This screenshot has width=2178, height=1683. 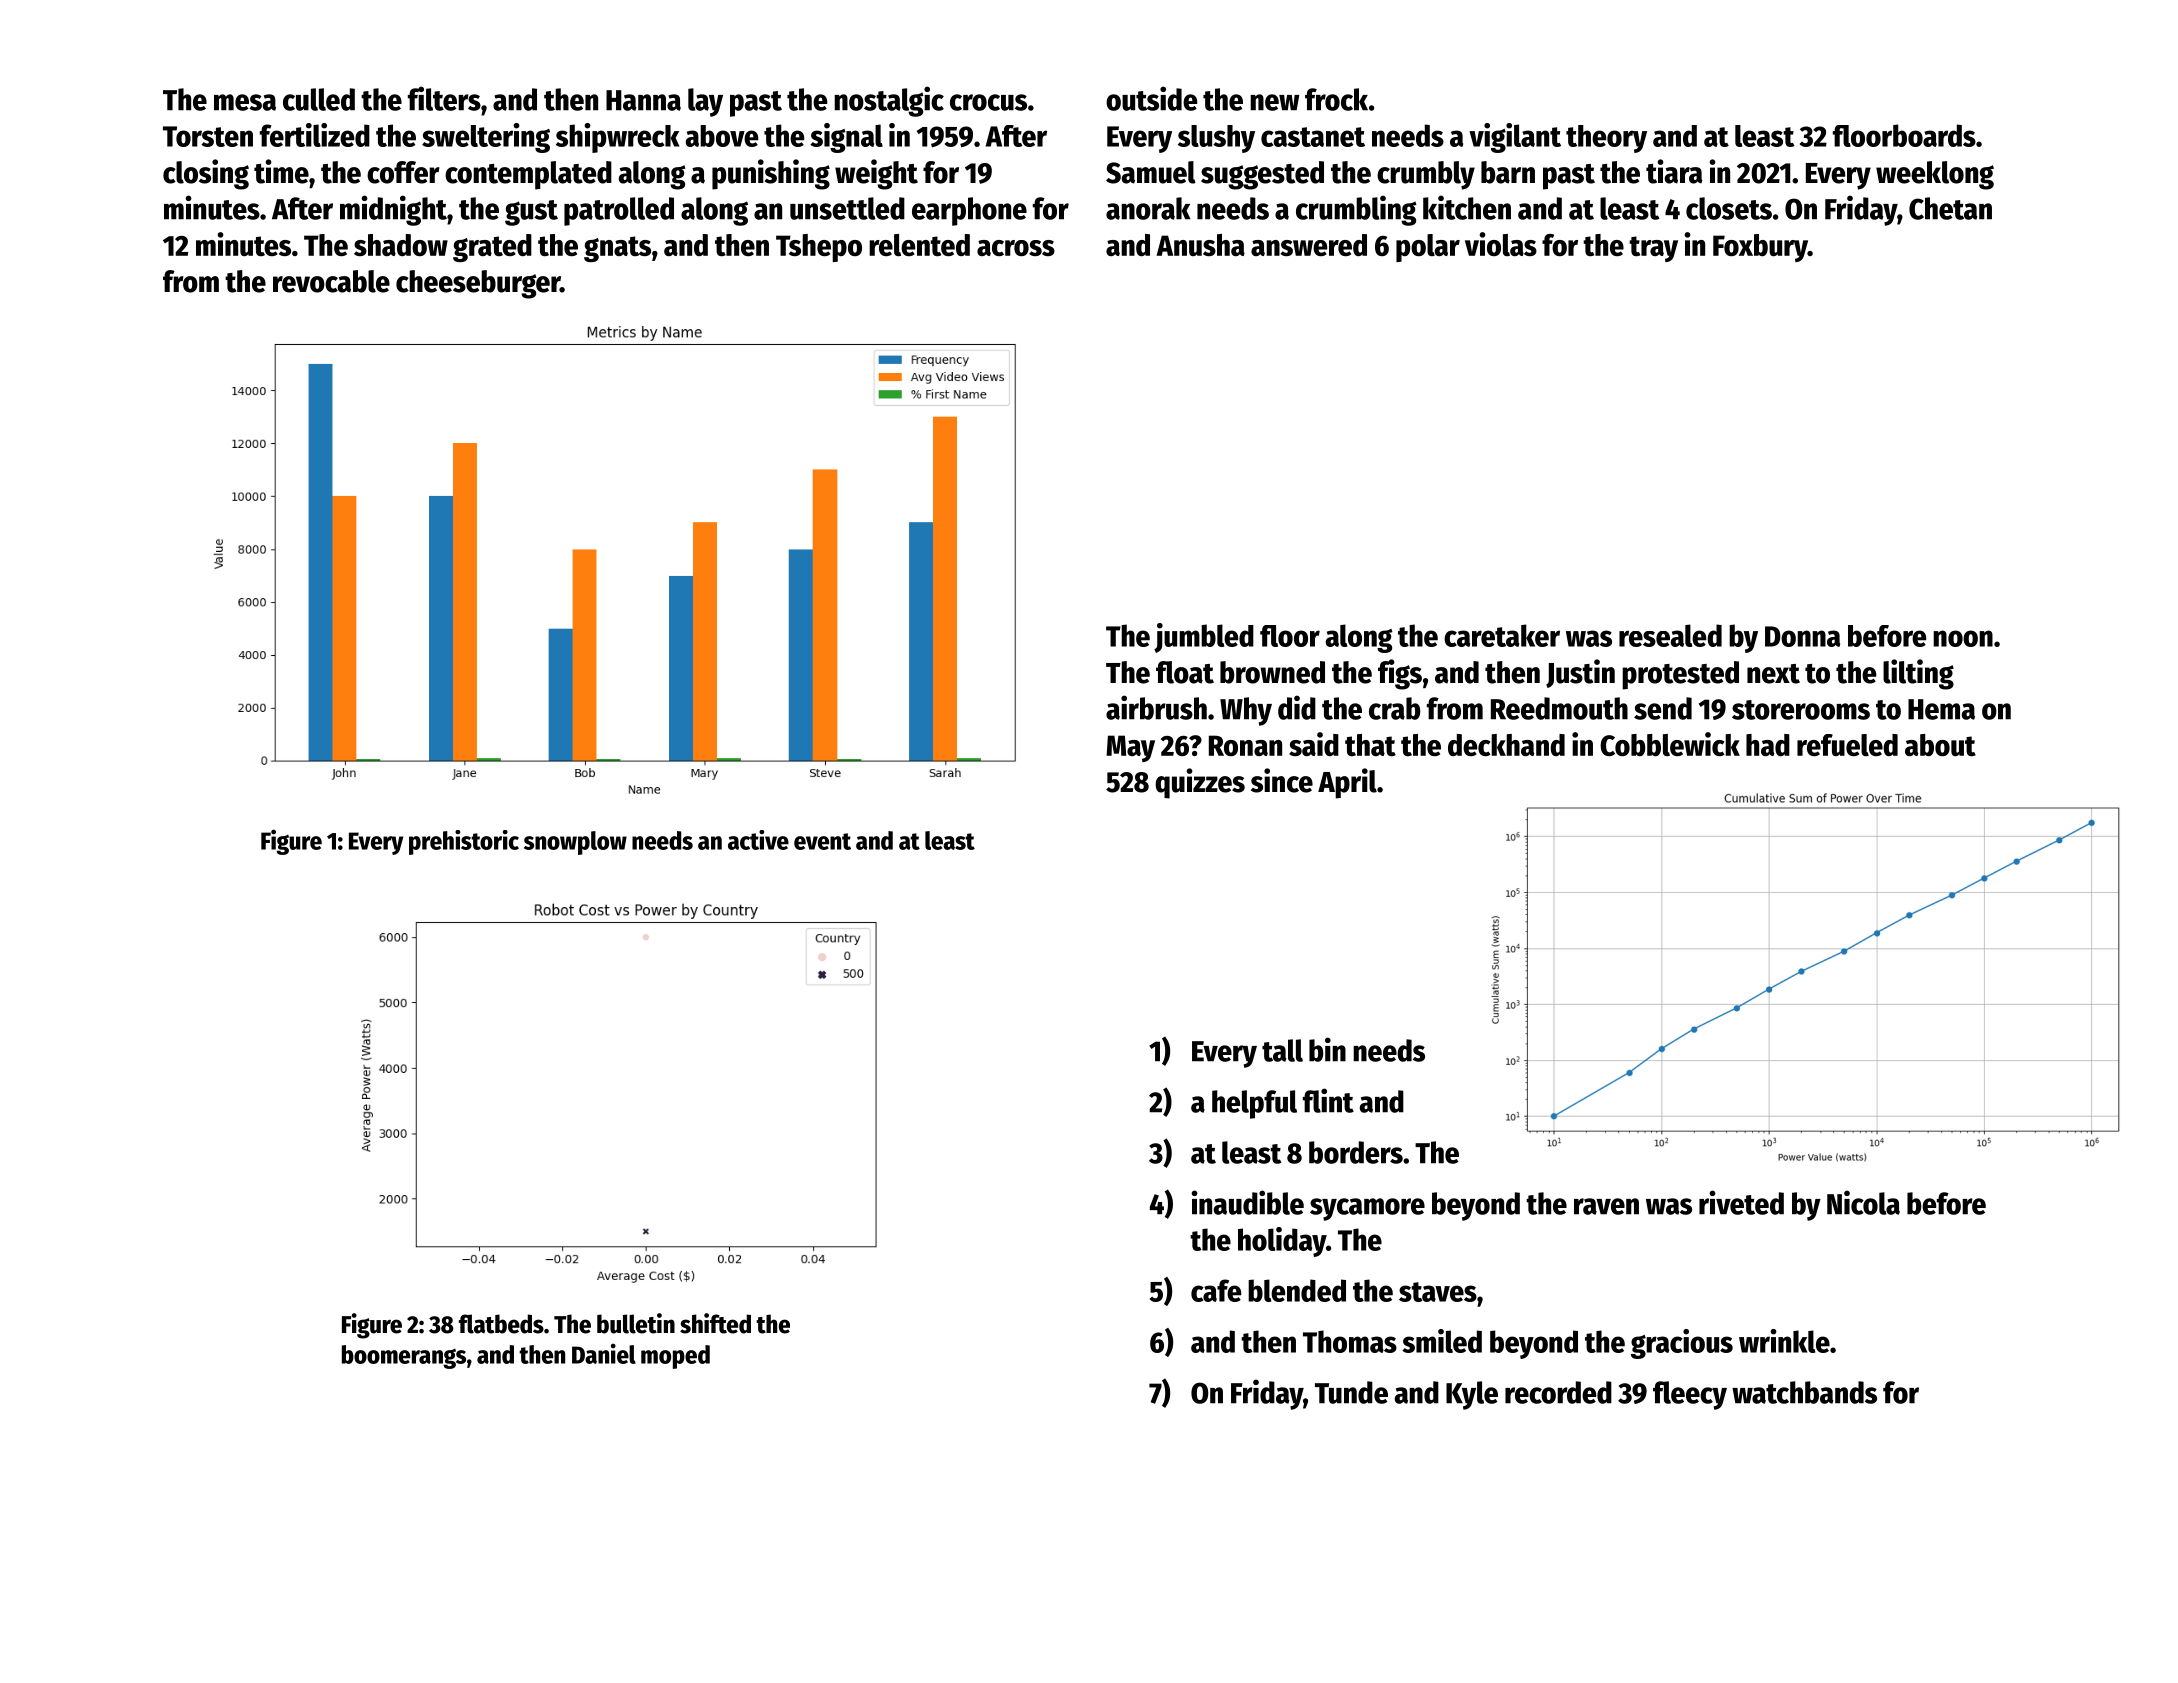 I want to click on culled, so click(x=319, y=99).
